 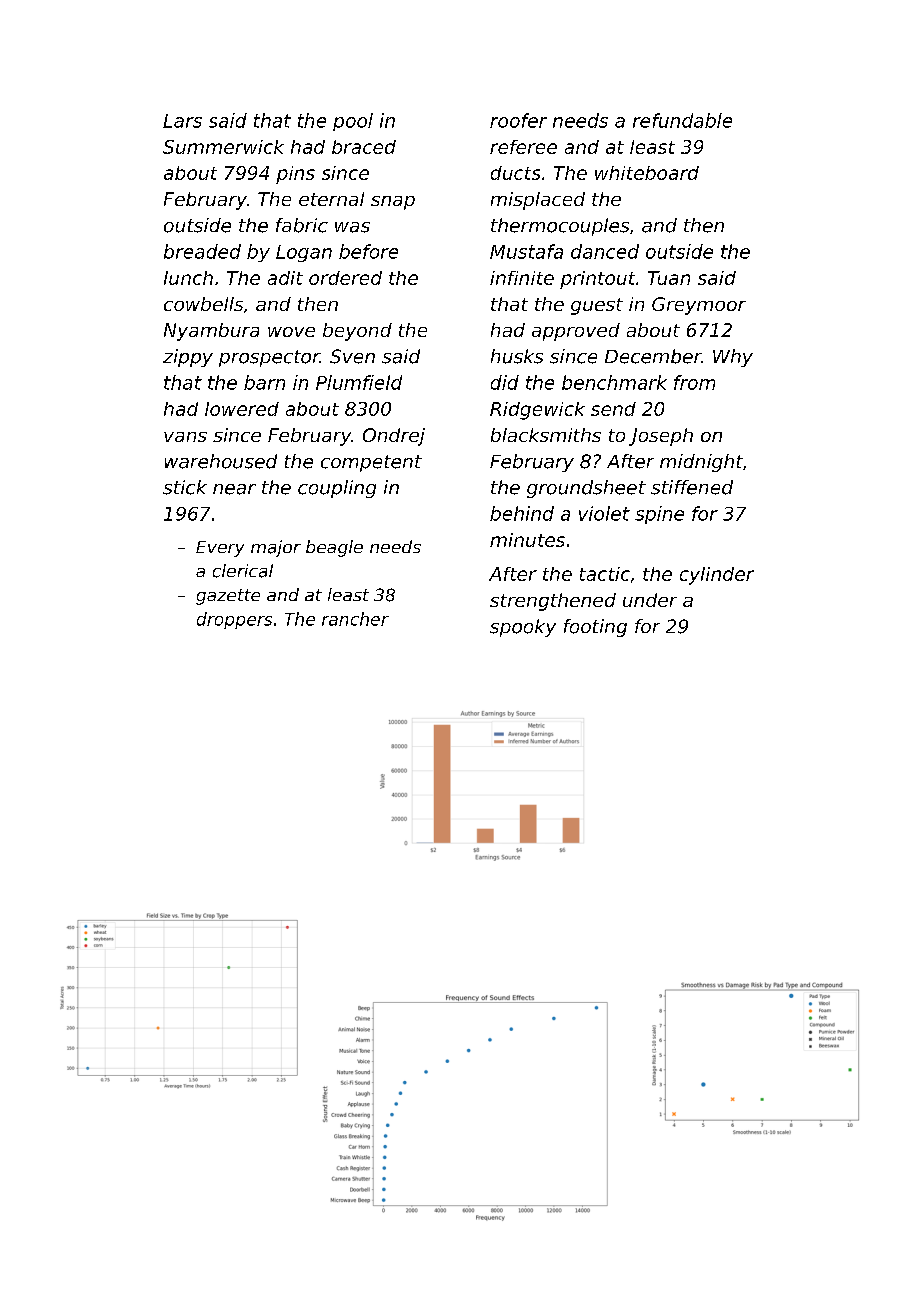 What do you see at coordinates (182, 121) in the screenshot?
I see `Lars` at bounding box center [182, 121].
